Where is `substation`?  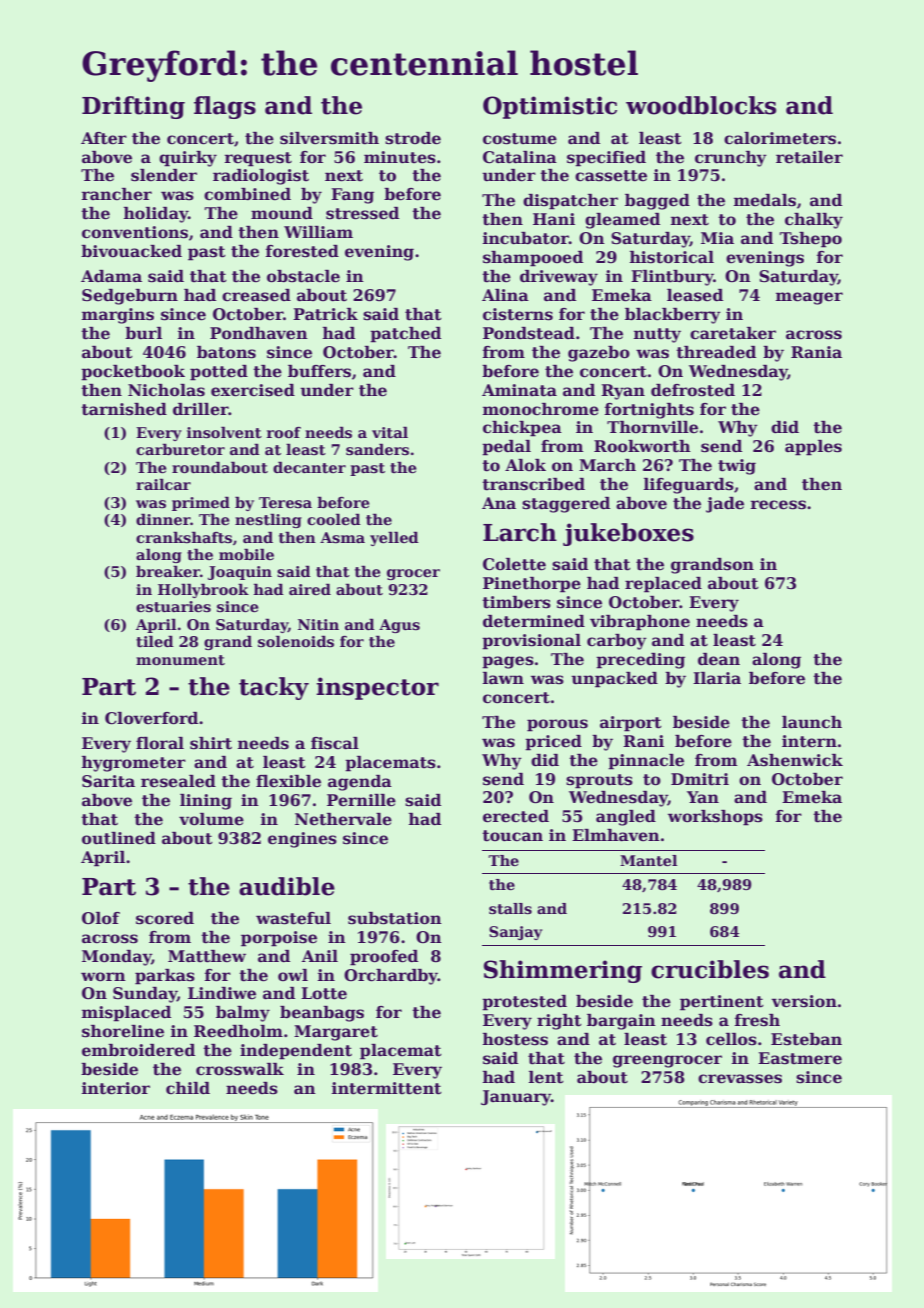 substation is located at coordinates (395, 918).
